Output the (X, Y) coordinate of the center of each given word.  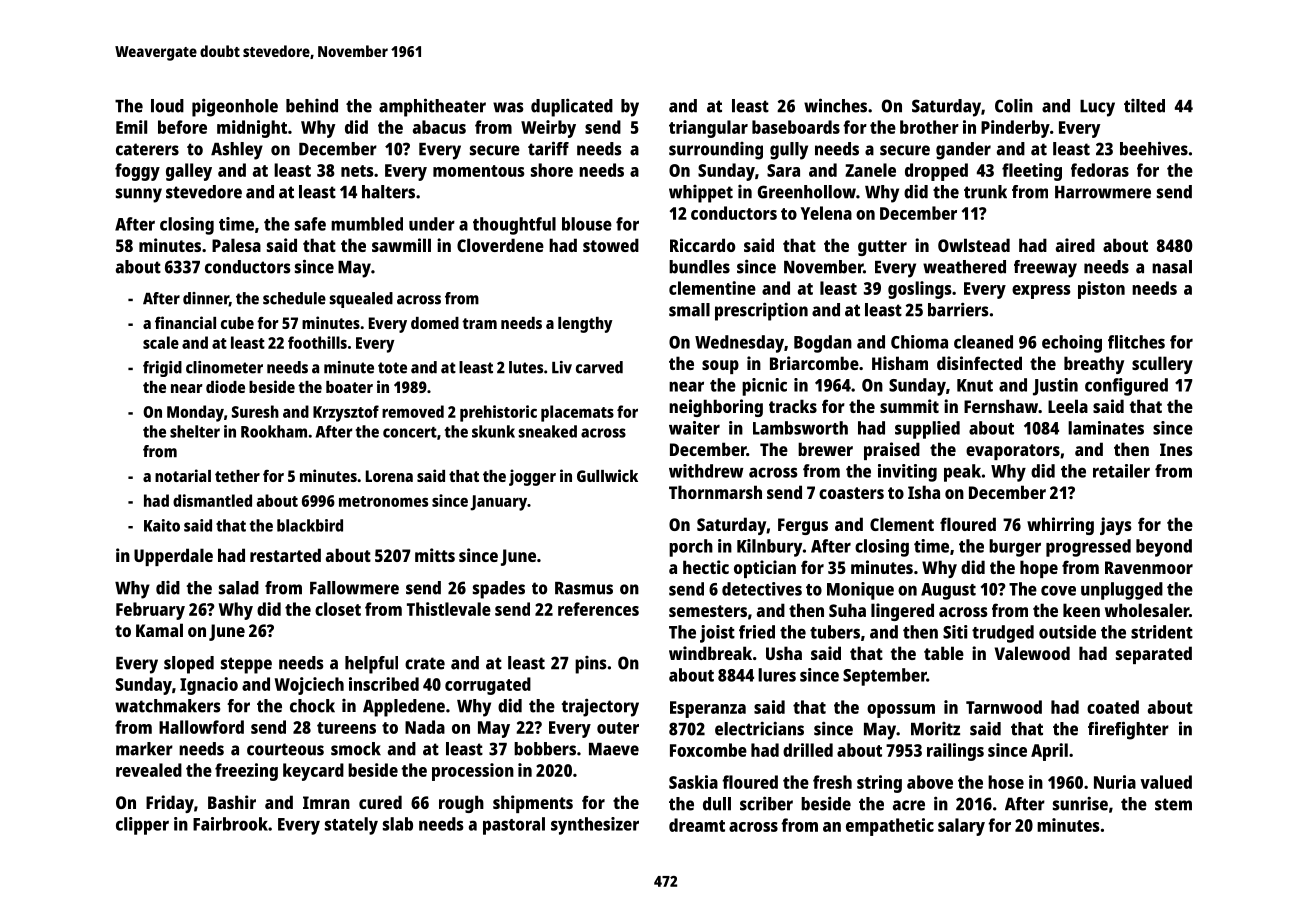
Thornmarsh (715, 492)
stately (351, 826)
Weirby (548, 129)
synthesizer (595, 826)
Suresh (255, 411)
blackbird (310, 525)
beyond (1164, 548)
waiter (694, 428)
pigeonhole (235, 107)
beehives (1154, 148)
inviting (907, 473)
